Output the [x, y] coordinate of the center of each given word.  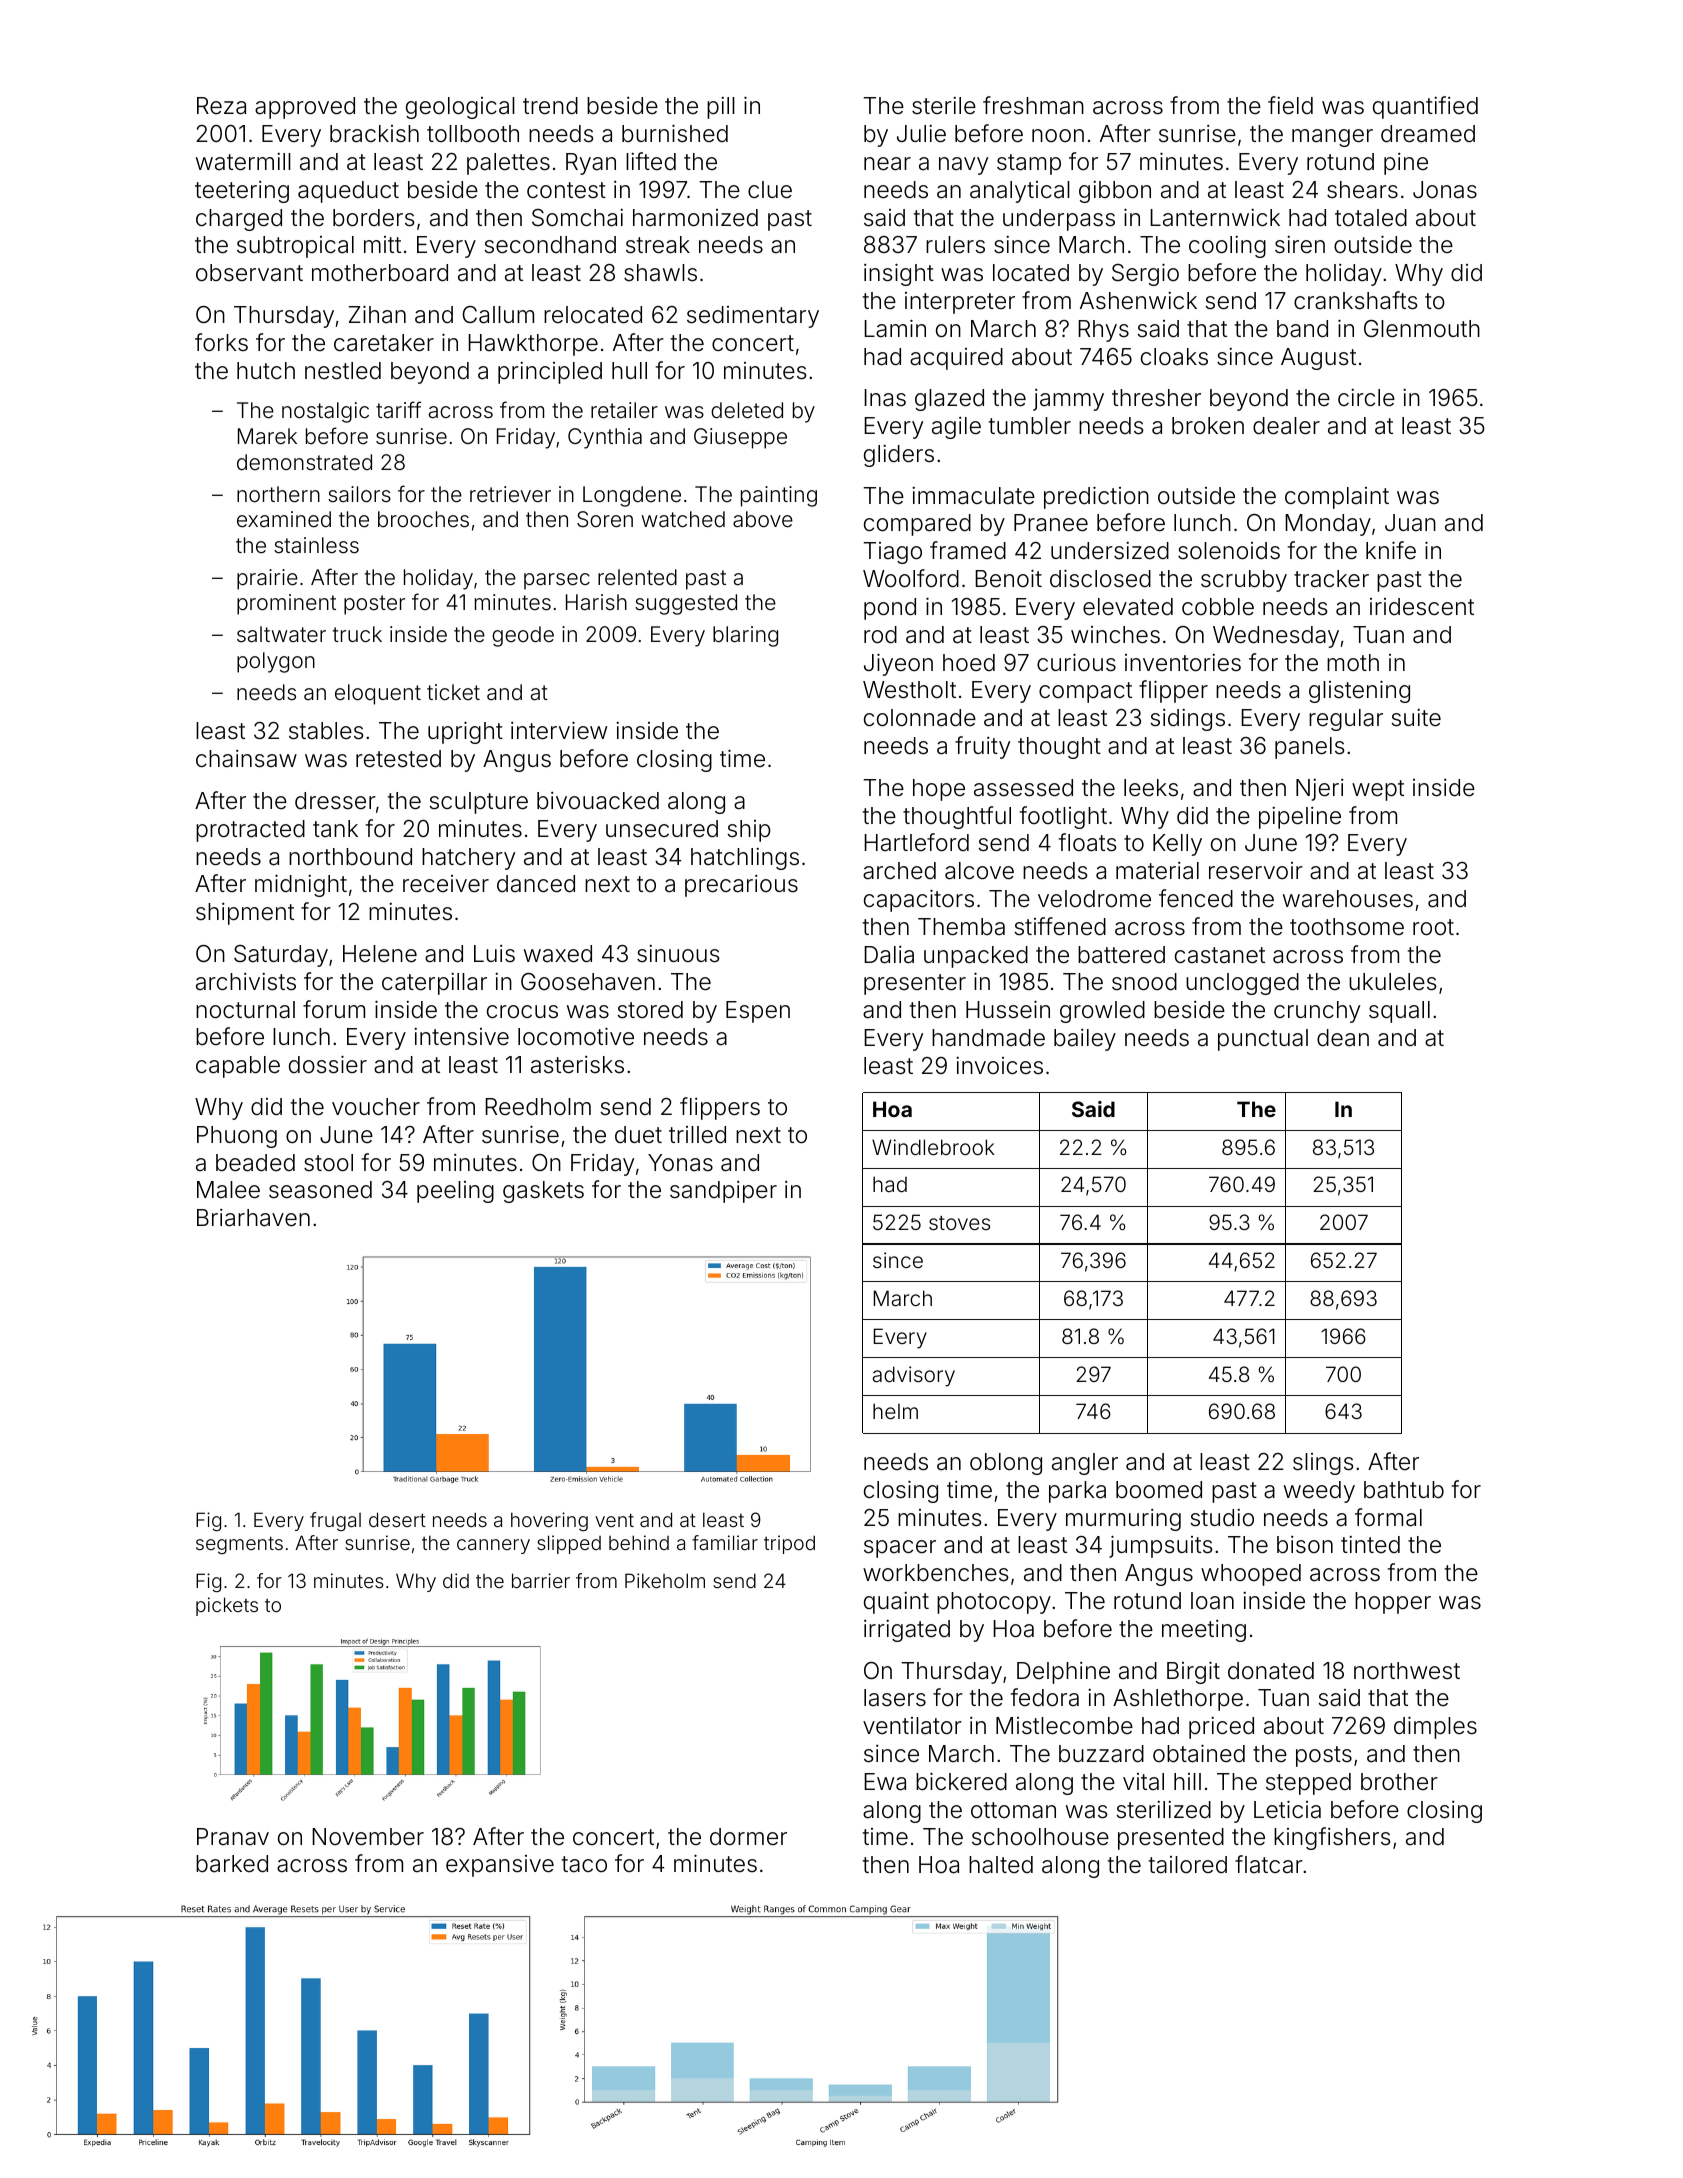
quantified [1425, 107]
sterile [944, 105]
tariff [398, 410]
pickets [227, 1606]
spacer [900, 1549]
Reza [221, 106]
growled [1102, 1012]
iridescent [1422, 607]
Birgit [1193, 1672]
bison [1305, 1545]
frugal [335, 1521]
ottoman [1013, 1810]
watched [683, 519]
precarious [741, 886]
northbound [350, 857]
